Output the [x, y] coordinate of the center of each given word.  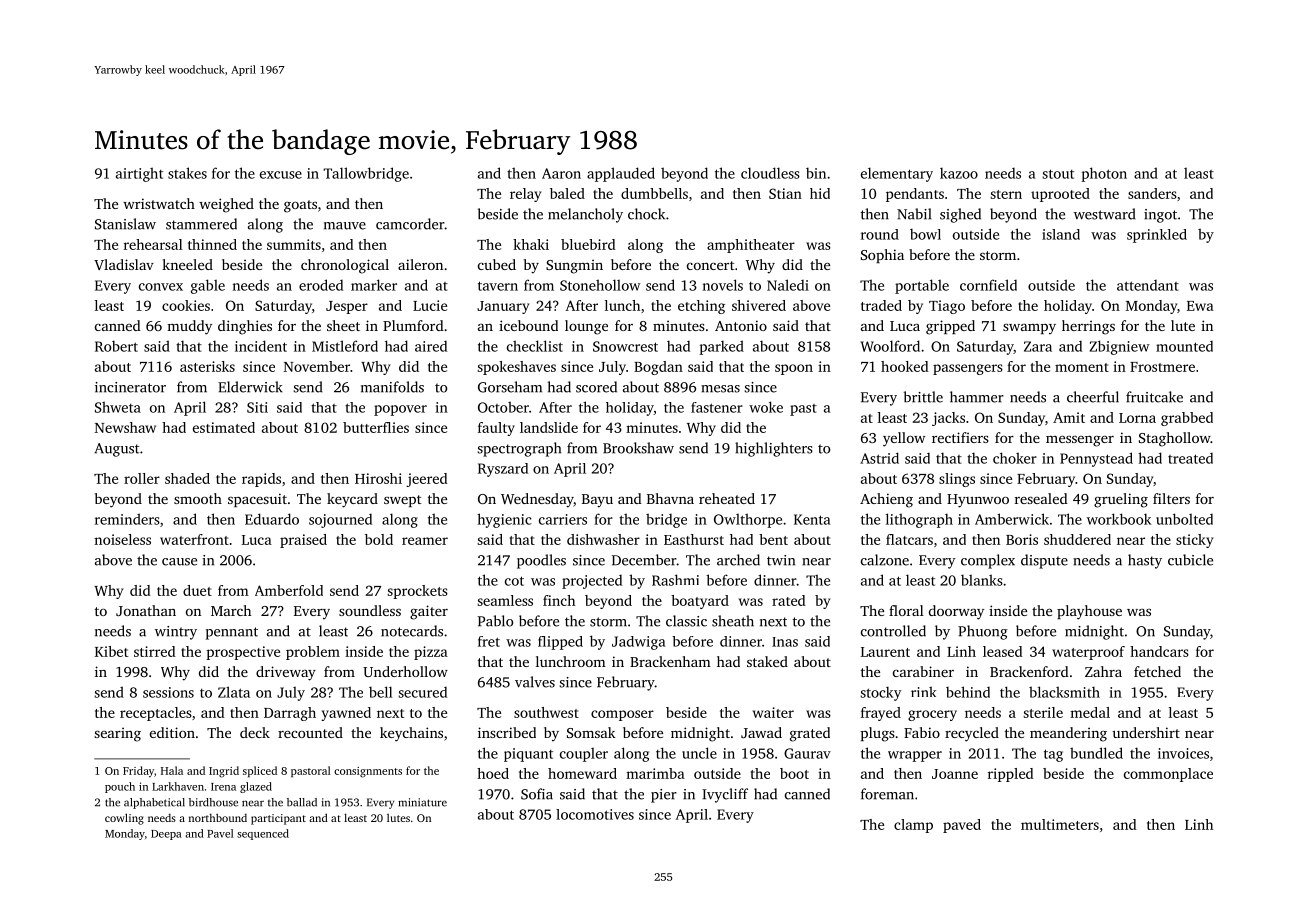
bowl [925, 234]
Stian [785, 193]
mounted [1184, 346]
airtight [139, 174]
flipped [560, 643]
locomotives [595, 814]
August [116, 450]
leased [1003, 651]
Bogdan [658, 368]
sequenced [263, 834]
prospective [243, 653]
